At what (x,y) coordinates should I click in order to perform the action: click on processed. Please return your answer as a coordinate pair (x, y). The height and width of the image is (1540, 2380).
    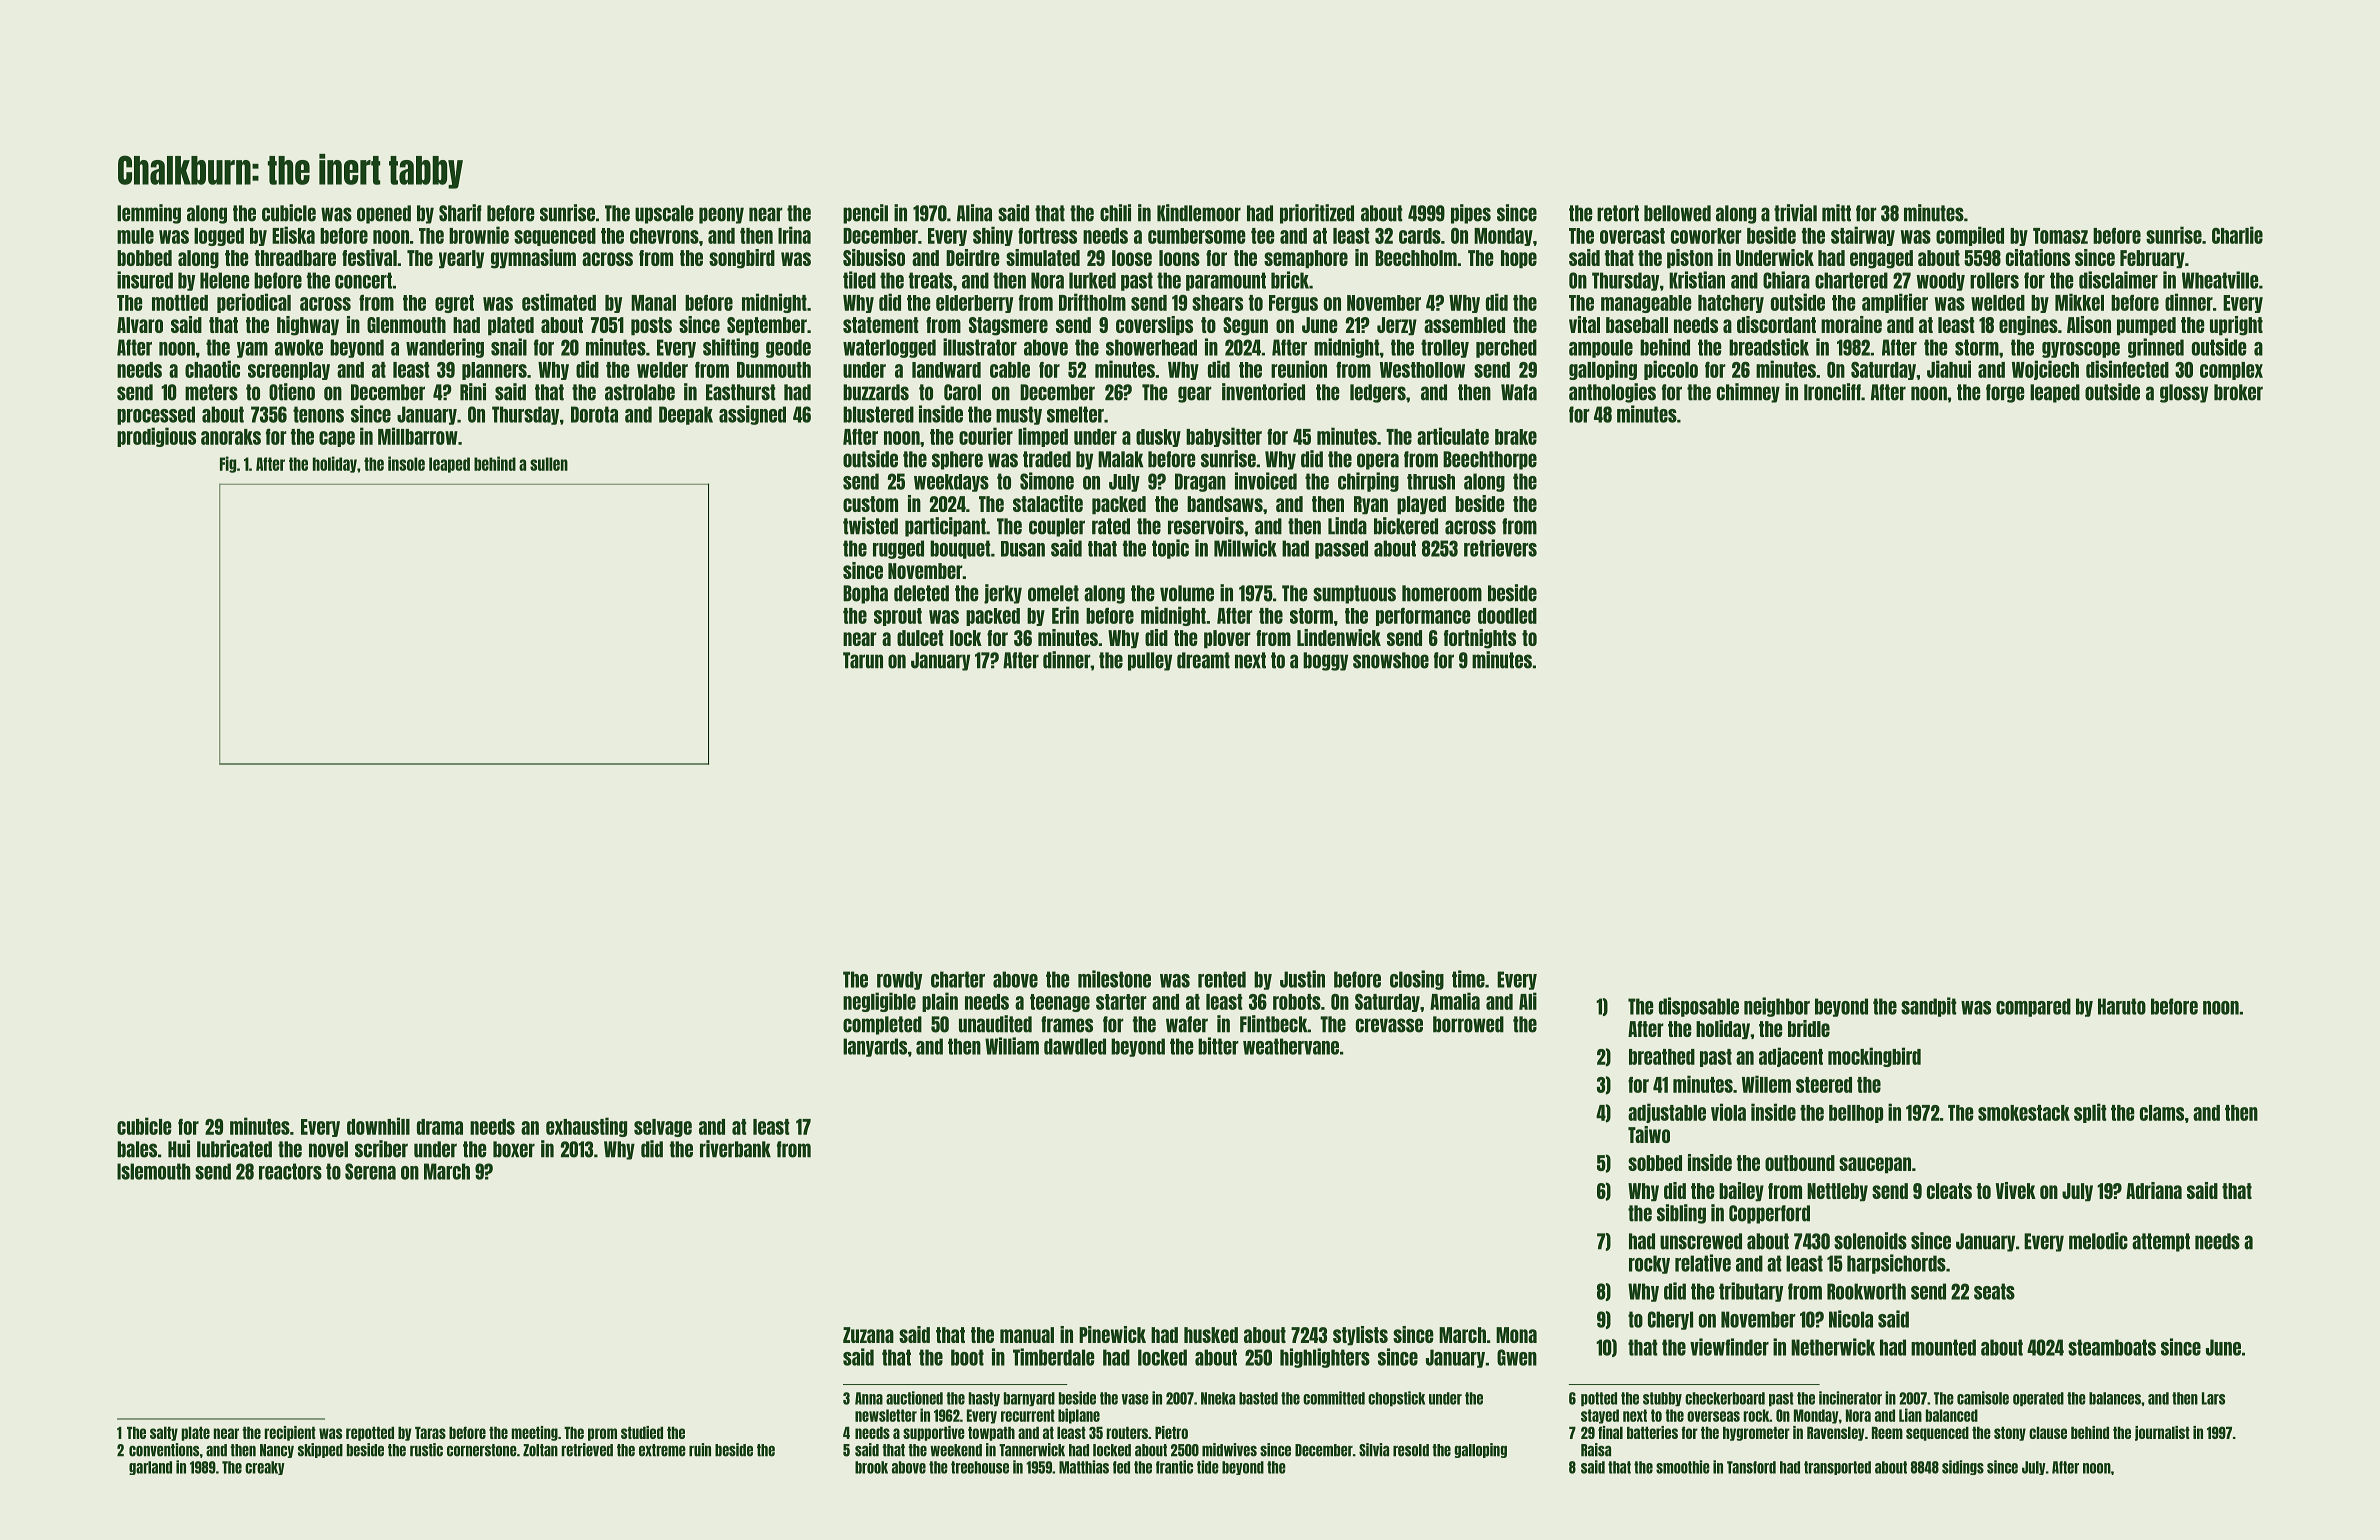
    Looking at the image, I should click on (156, 415).
